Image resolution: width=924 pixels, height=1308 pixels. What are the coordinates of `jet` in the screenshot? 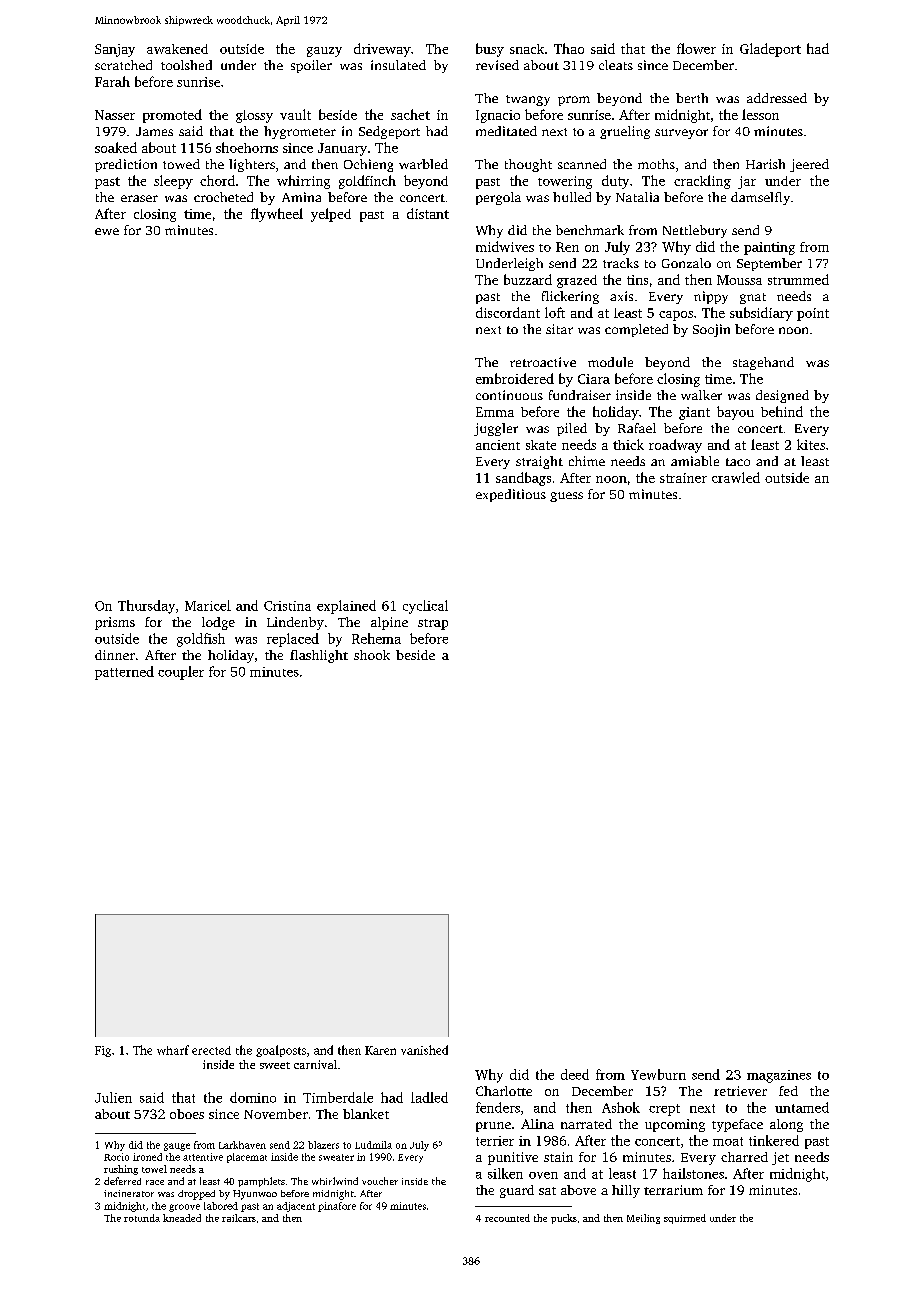 It's located at (780, 1158).
